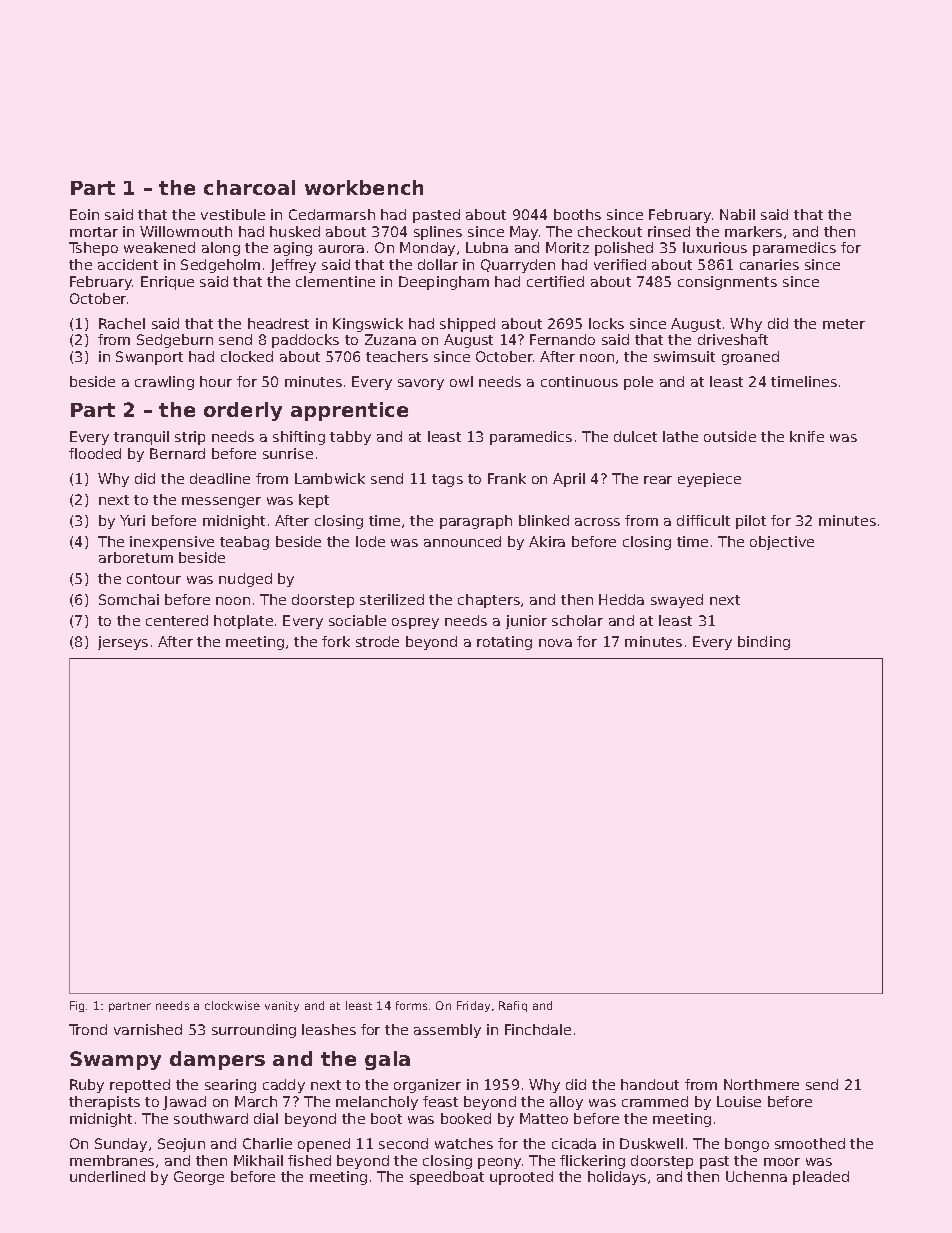 The width and height of the document is (952, 1233). What do you see at coordinates (87, 1086) in the document?
I see `Ruby` at bounding box center [87, 1086].
